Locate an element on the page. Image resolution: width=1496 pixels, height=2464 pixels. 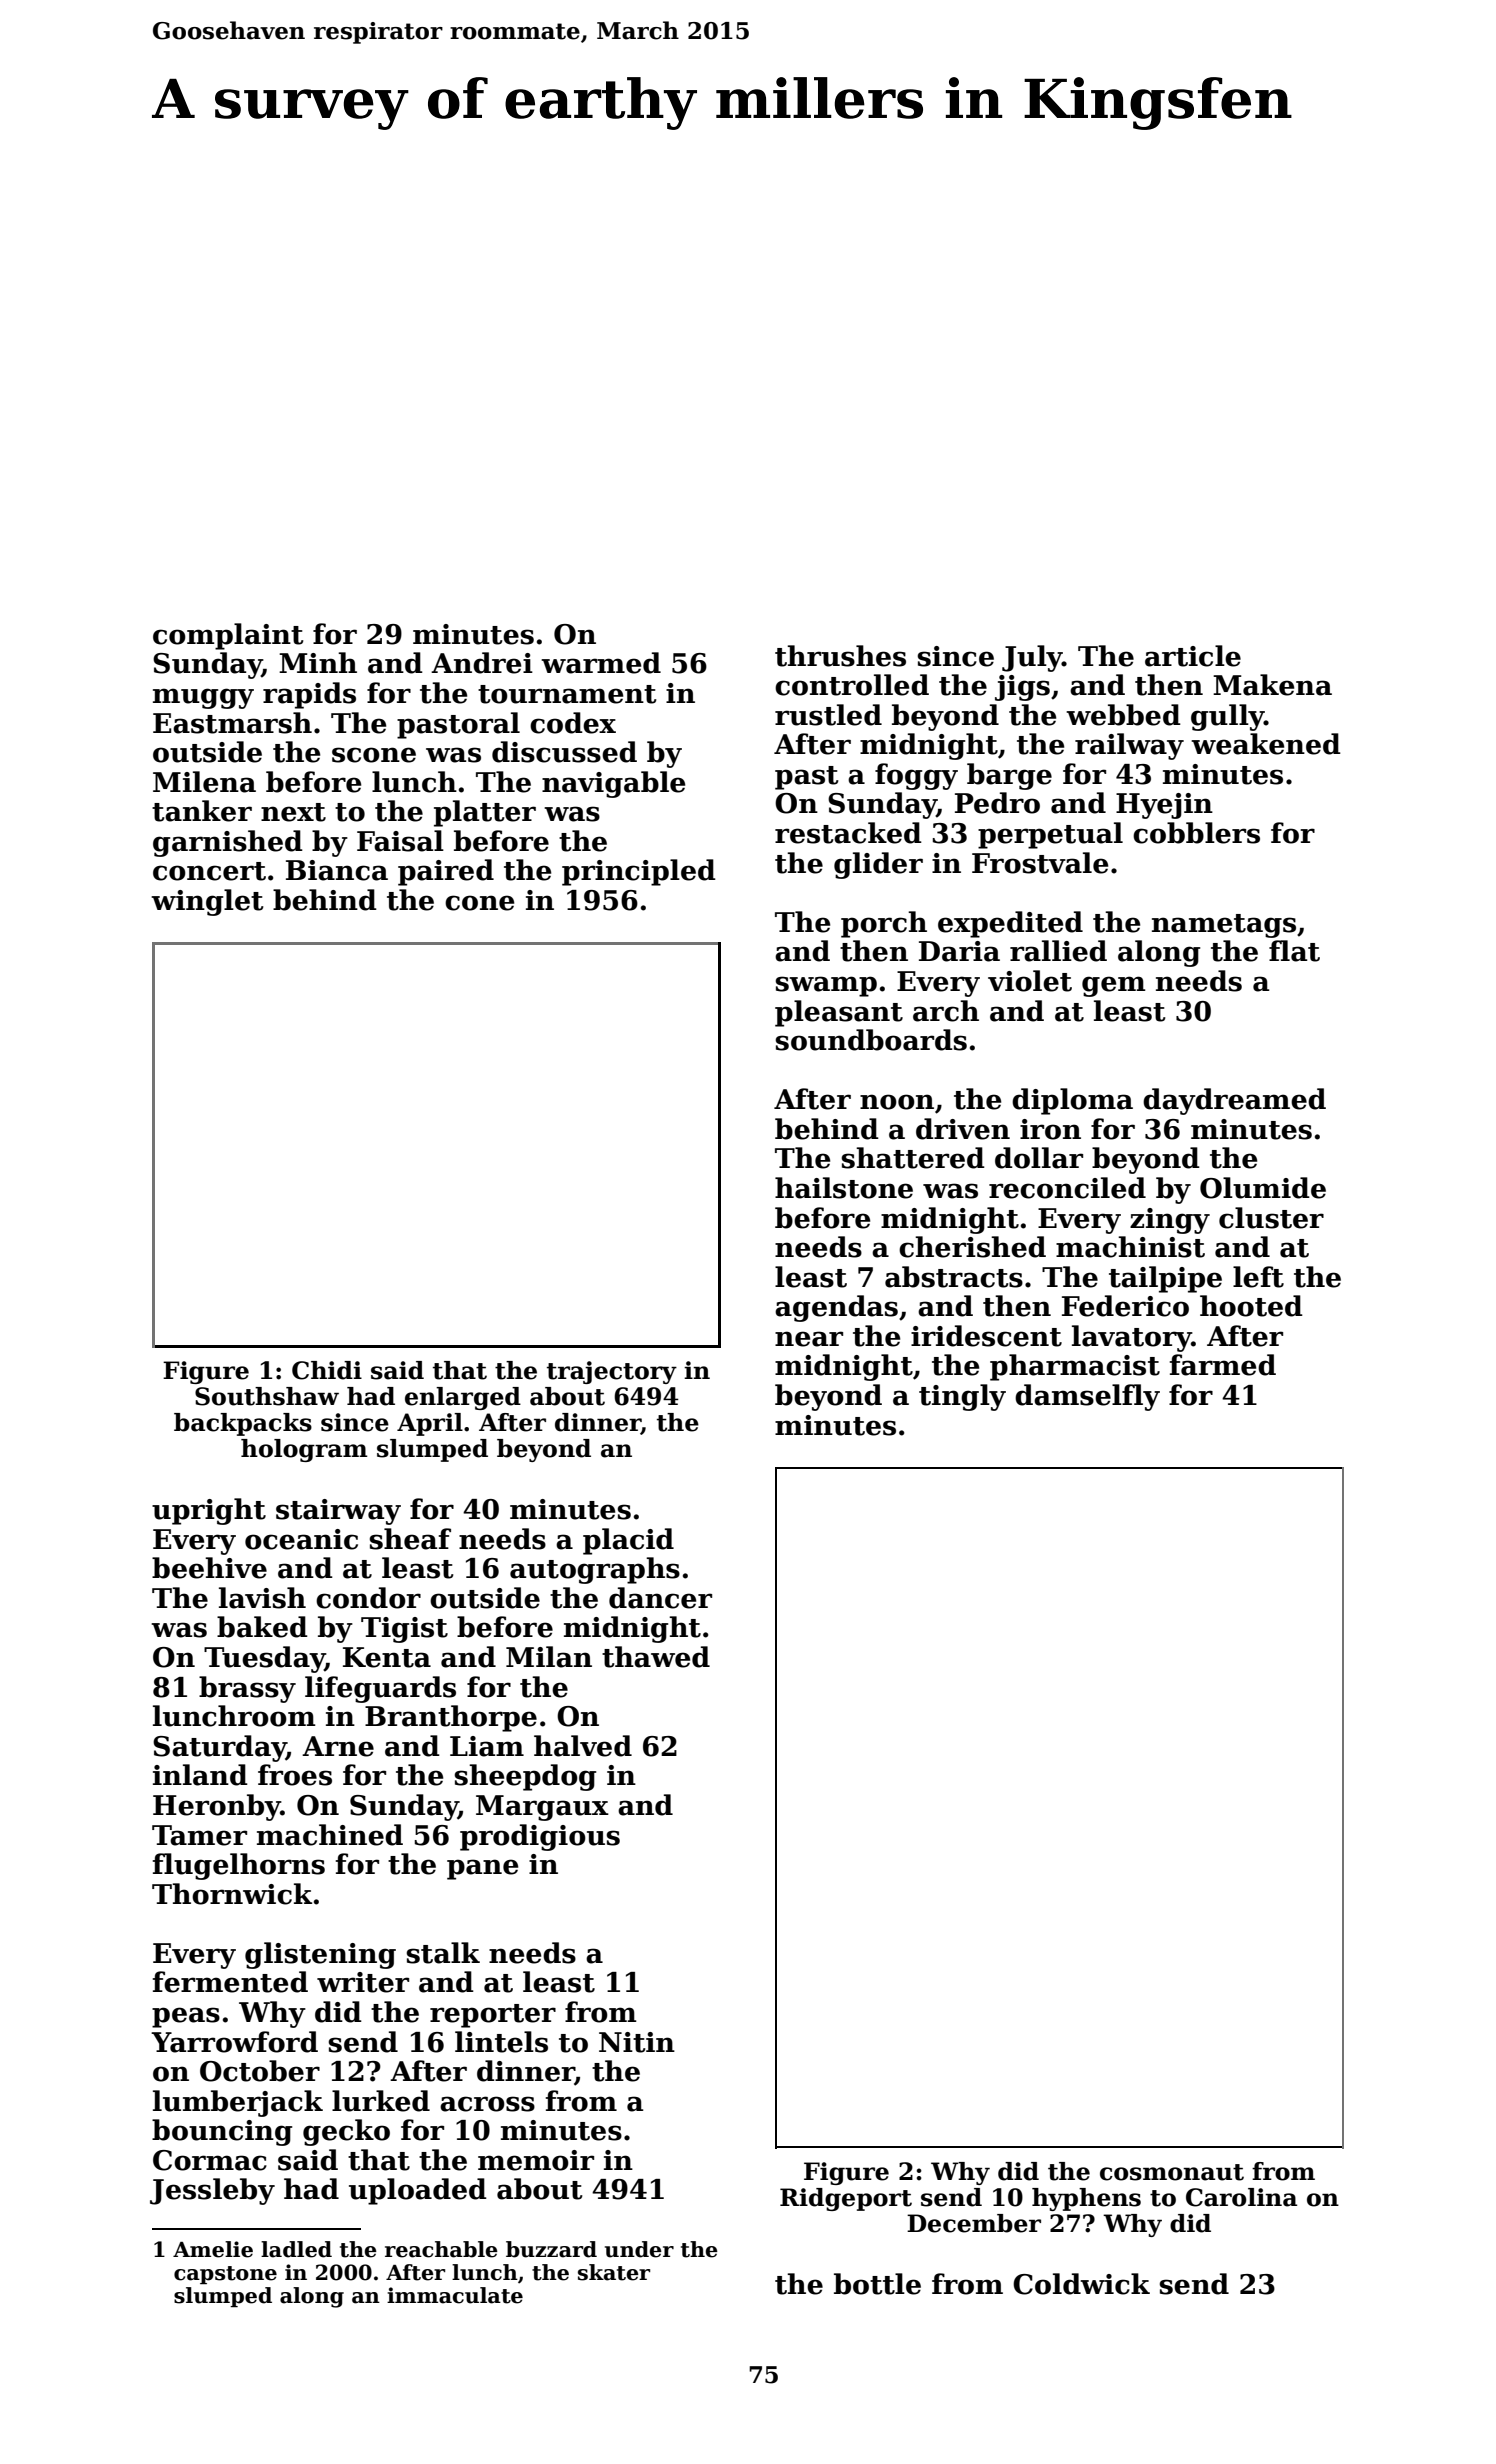
immaculate is located at coordinates (455, 2295).
